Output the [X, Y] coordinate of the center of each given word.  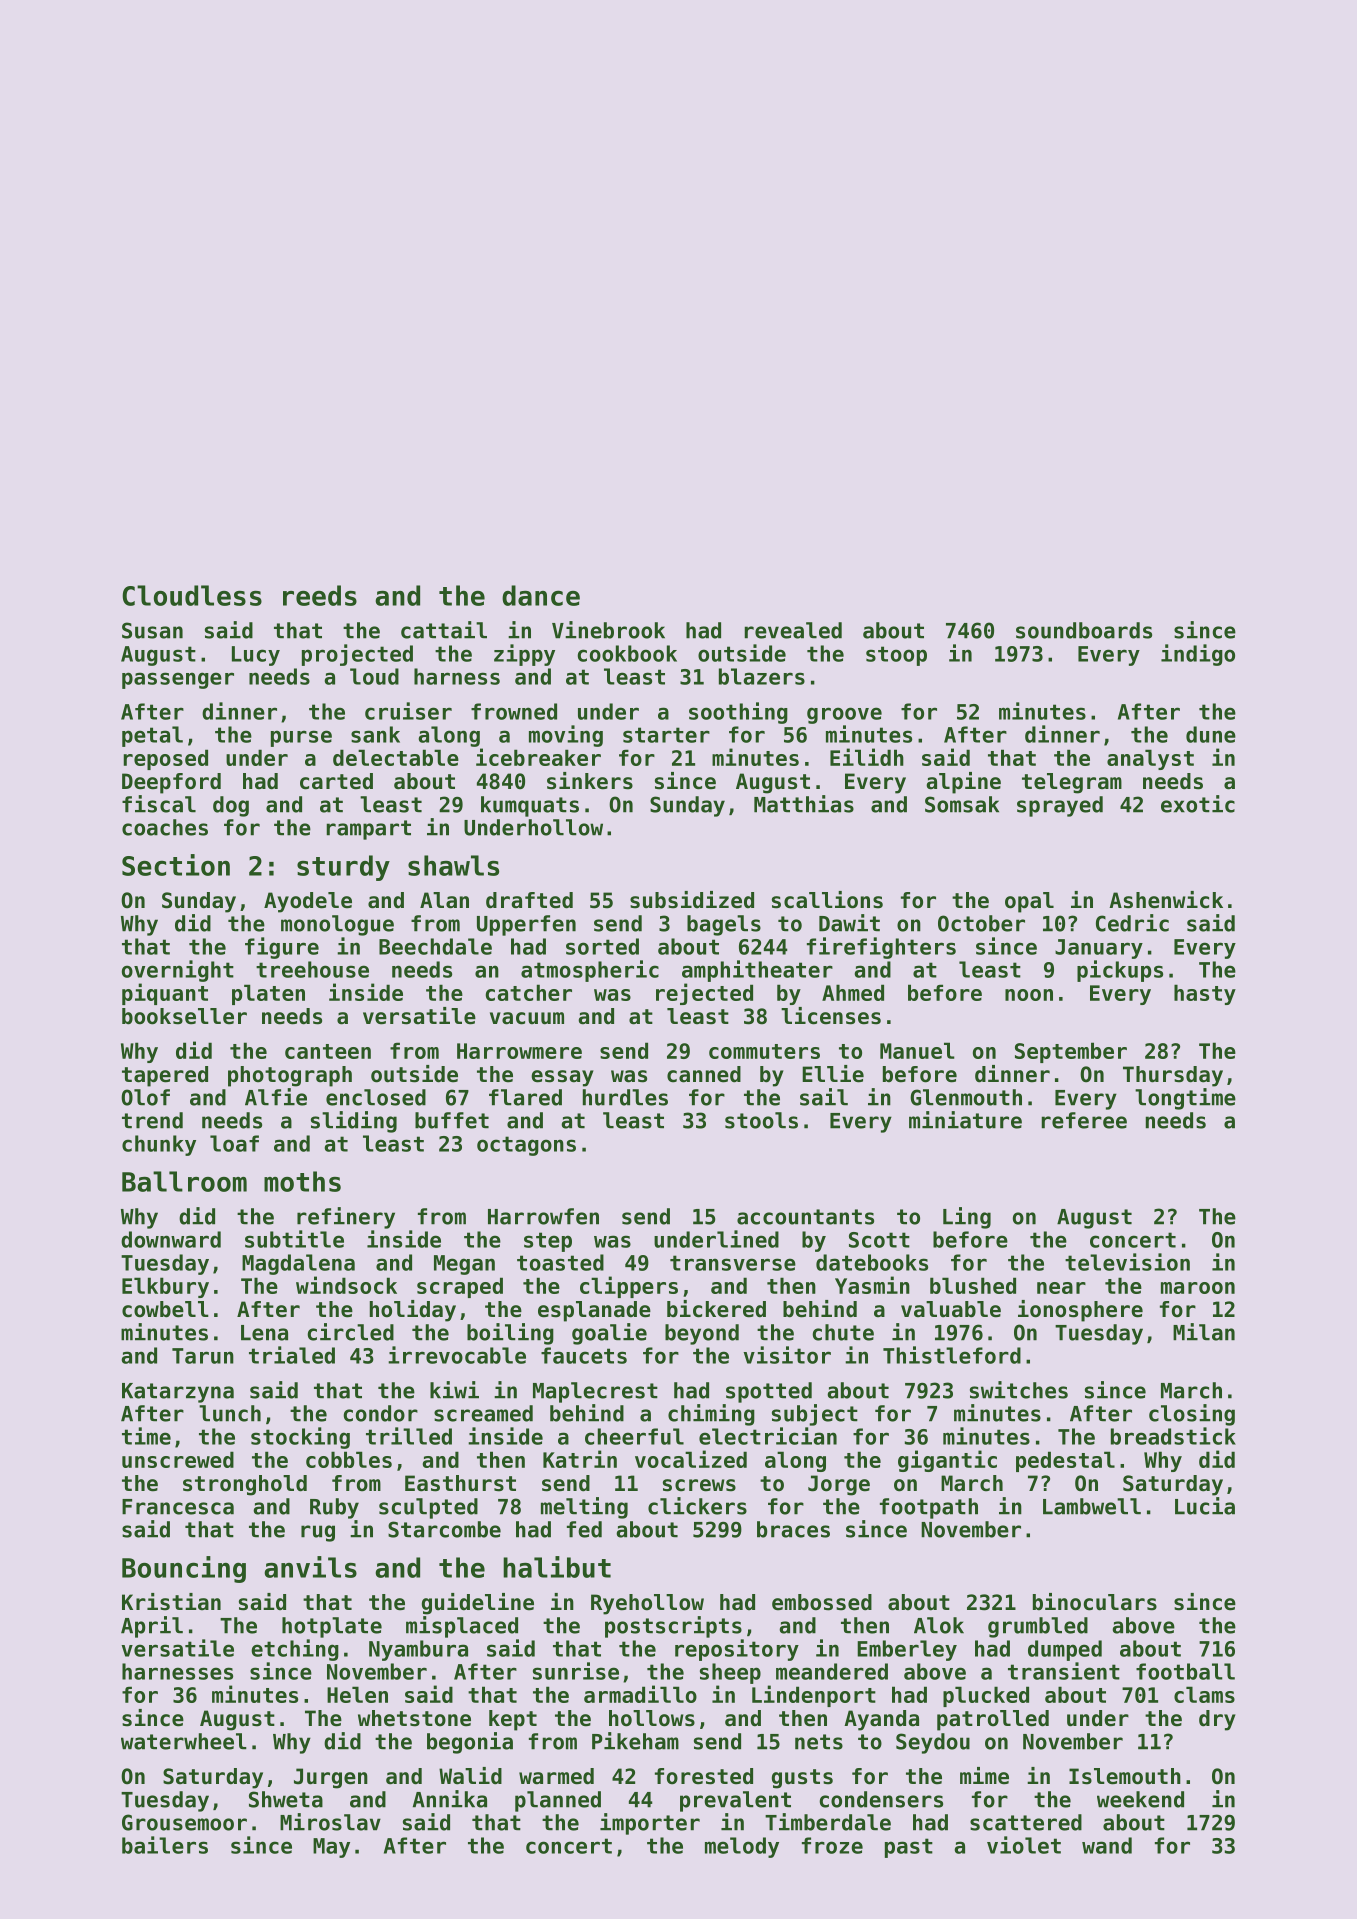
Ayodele [308, 902]
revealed [793, 630]
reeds [320, 595]
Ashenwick [1166, 900]
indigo [1198, 655]
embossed [822, 1602]
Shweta [286, 1799]
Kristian [171, 1602]
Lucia [1205, 1506]
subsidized [692, 900]
